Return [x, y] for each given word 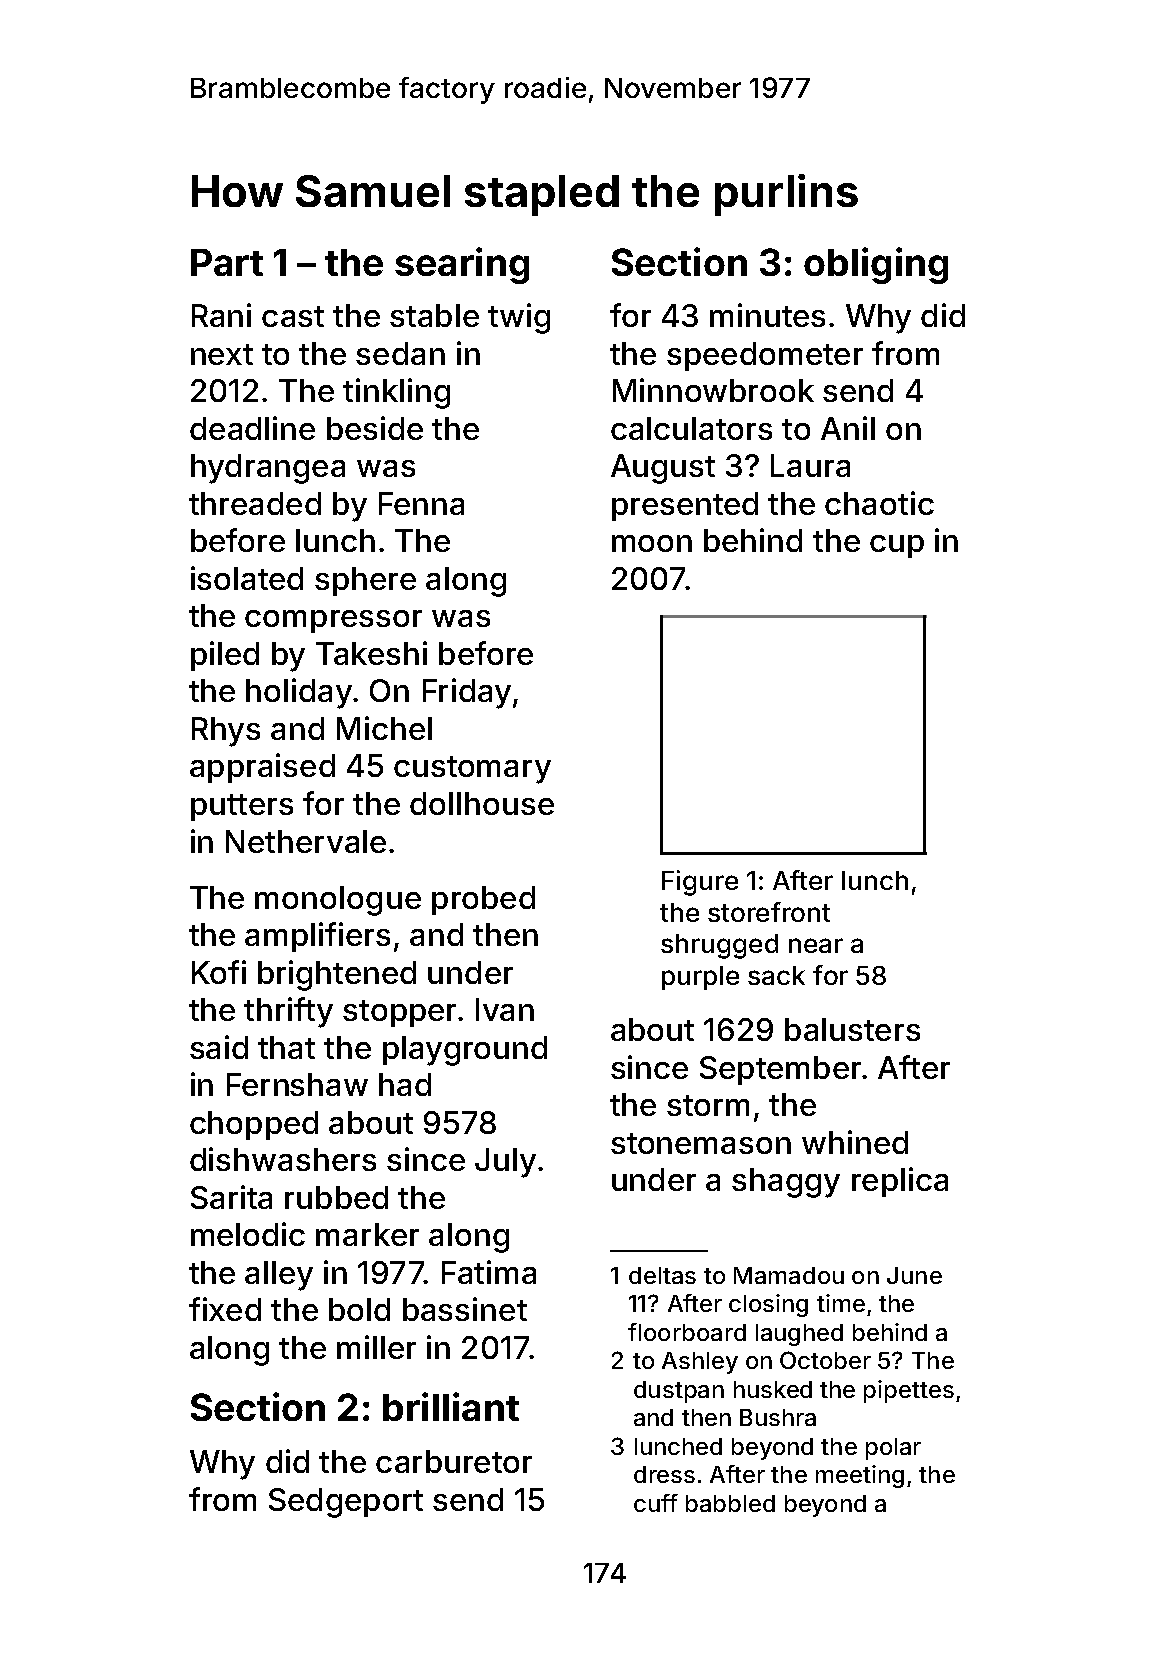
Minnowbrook [713, 390]
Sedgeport [346, 1503]
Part [227, 262]
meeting [860, 1476]
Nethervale [306, 841]
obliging [876, 265]
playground [465, 1051]
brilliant [451, 1406]
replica [900, 1182]
